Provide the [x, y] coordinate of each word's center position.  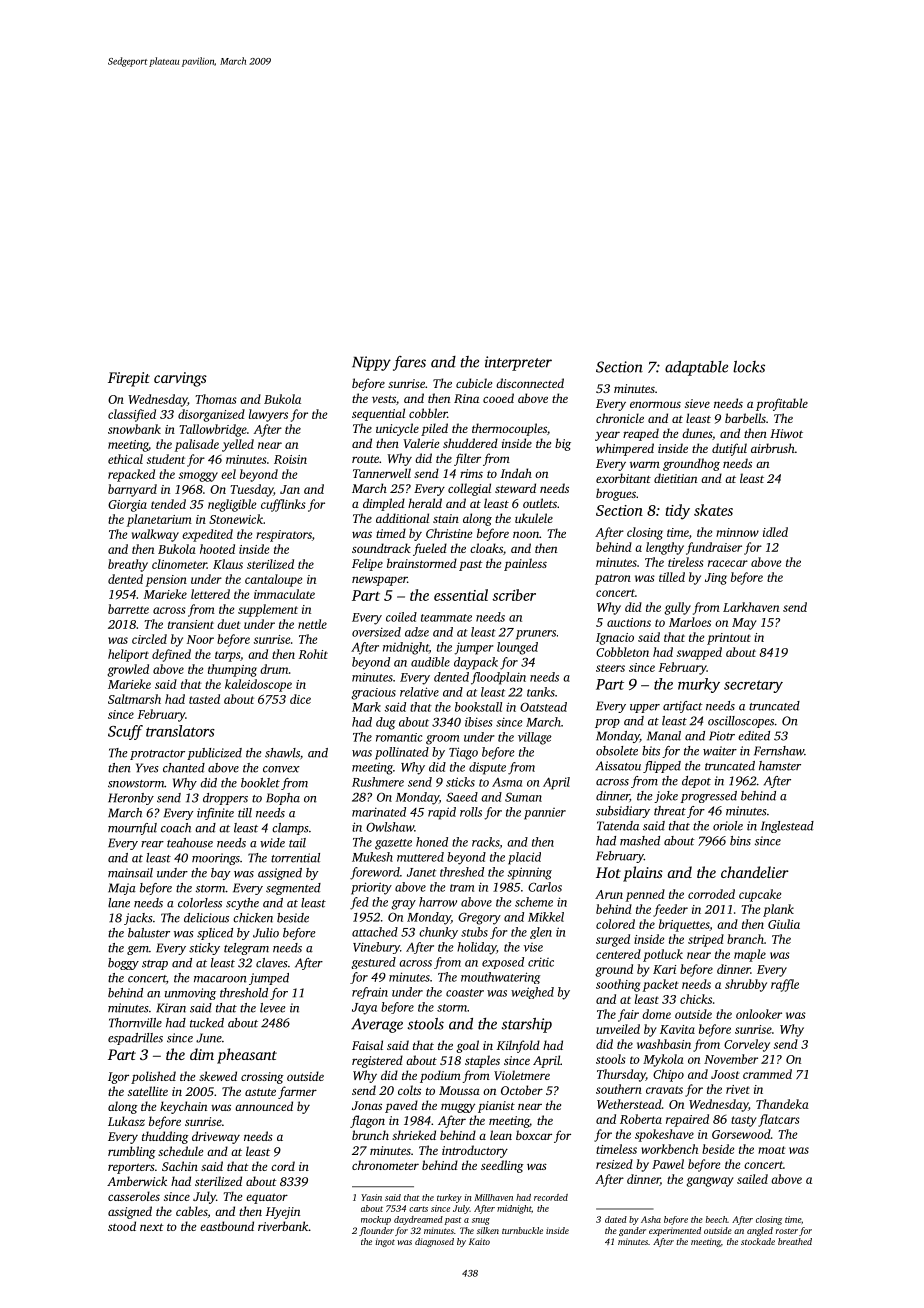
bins [740, 841]
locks [749, 367]
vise [533, 947]
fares [409, 363]
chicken [253, 918]
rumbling [132, 1152]
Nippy [371, 363]
